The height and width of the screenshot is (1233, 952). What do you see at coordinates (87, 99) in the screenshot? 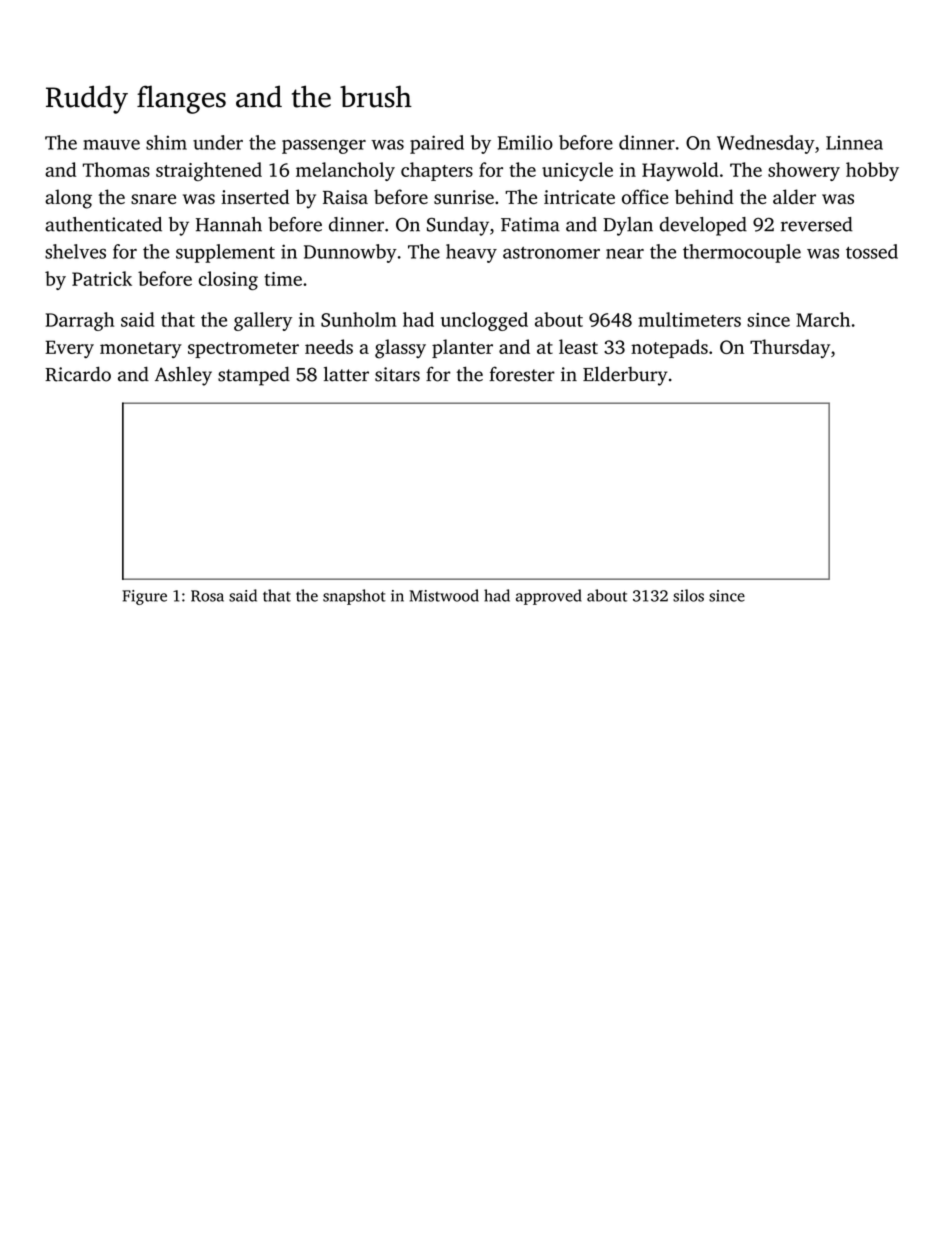
I see `Ruddy` at bounding box center [87, 99].
